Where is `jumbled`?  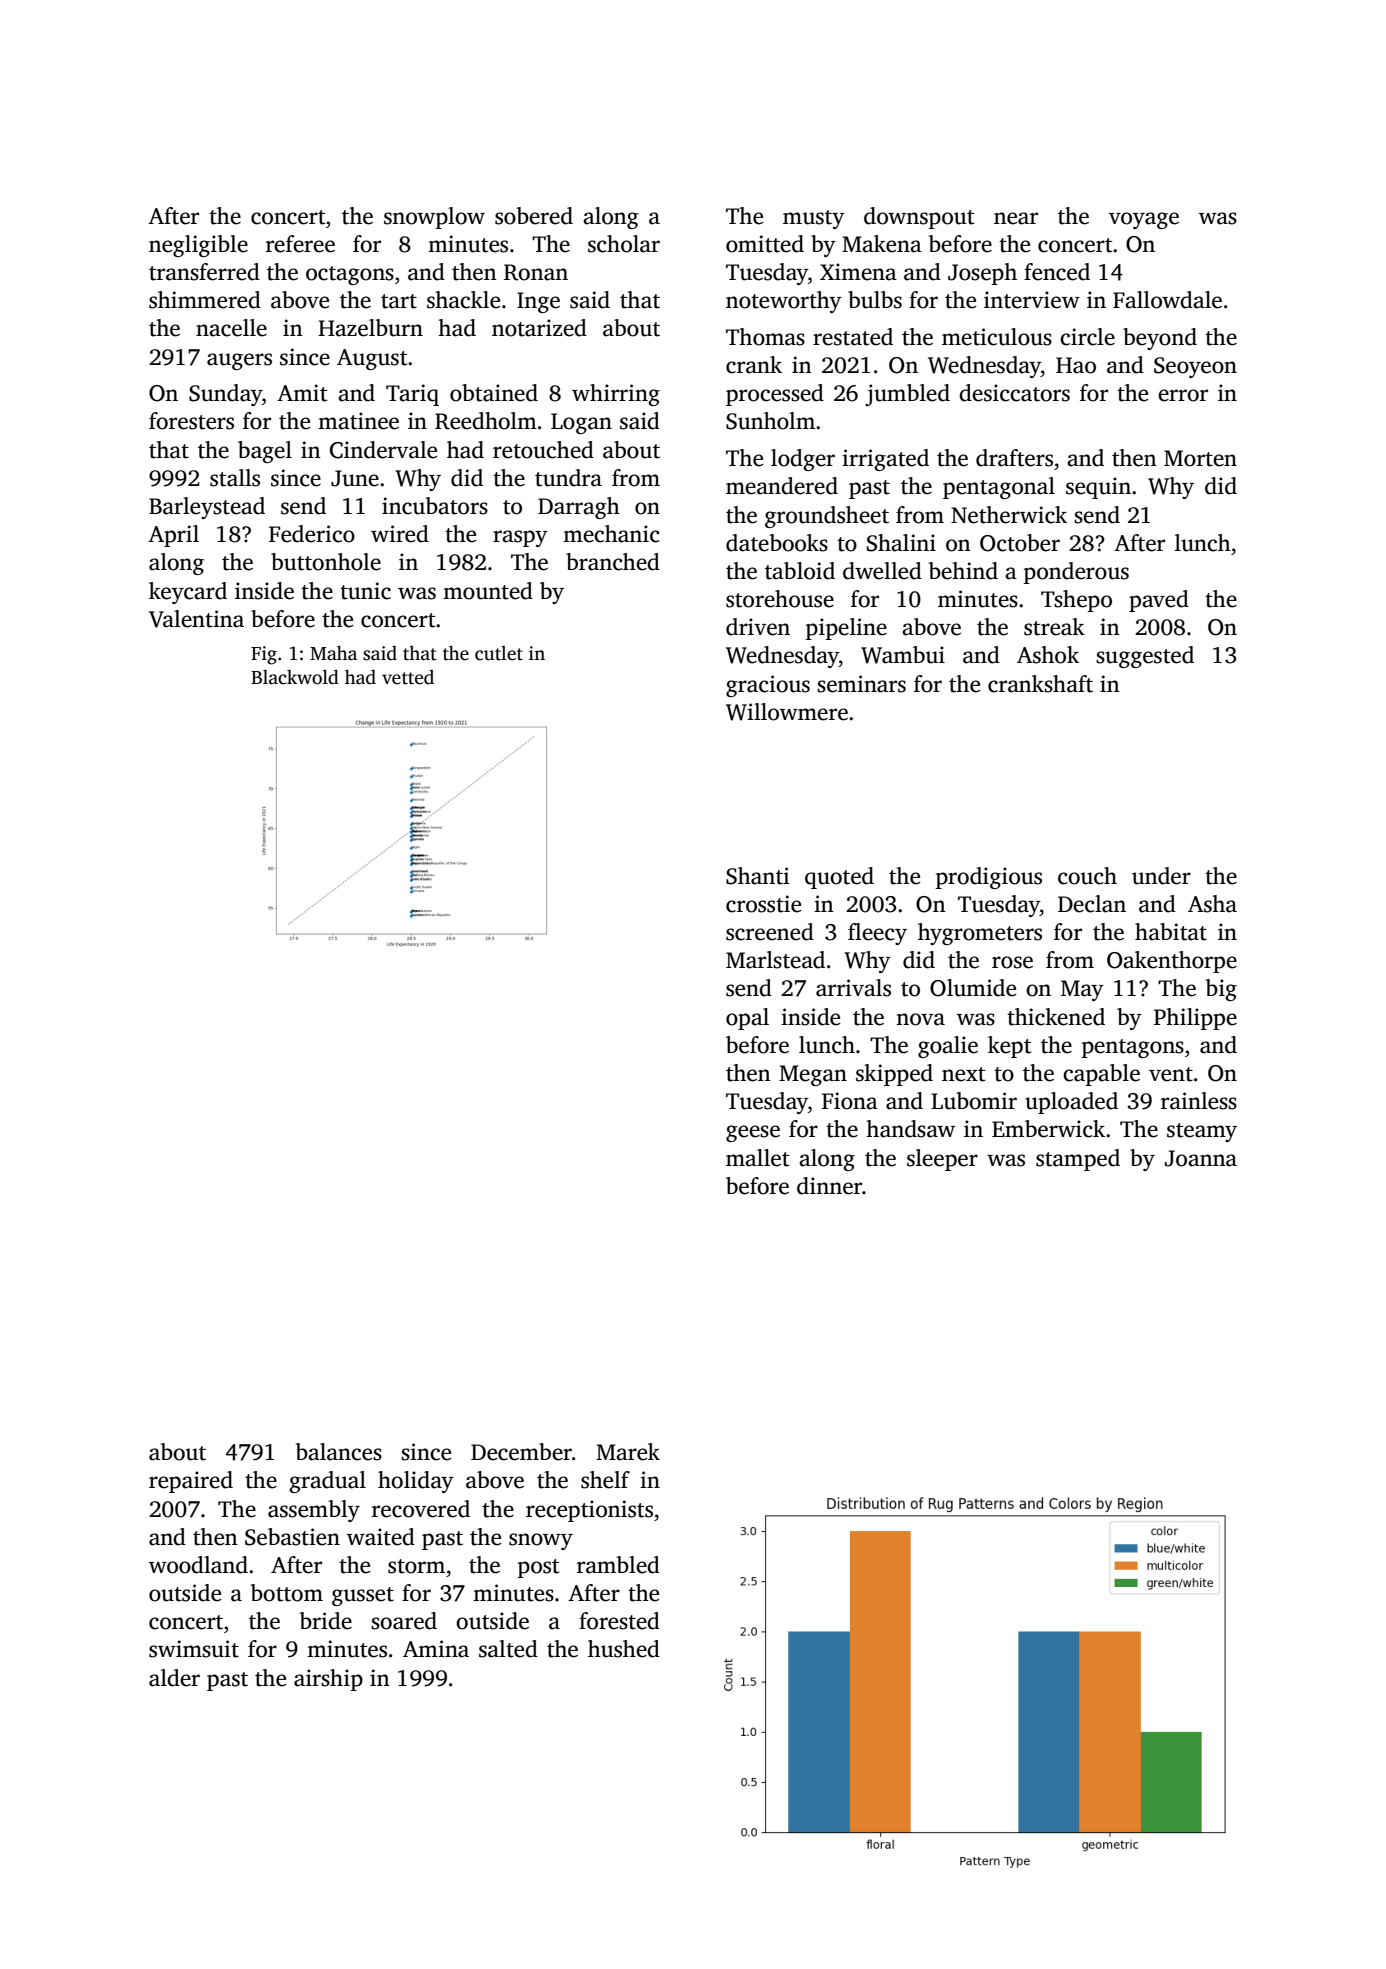 jumbled is located at coordinates (907, 395).
